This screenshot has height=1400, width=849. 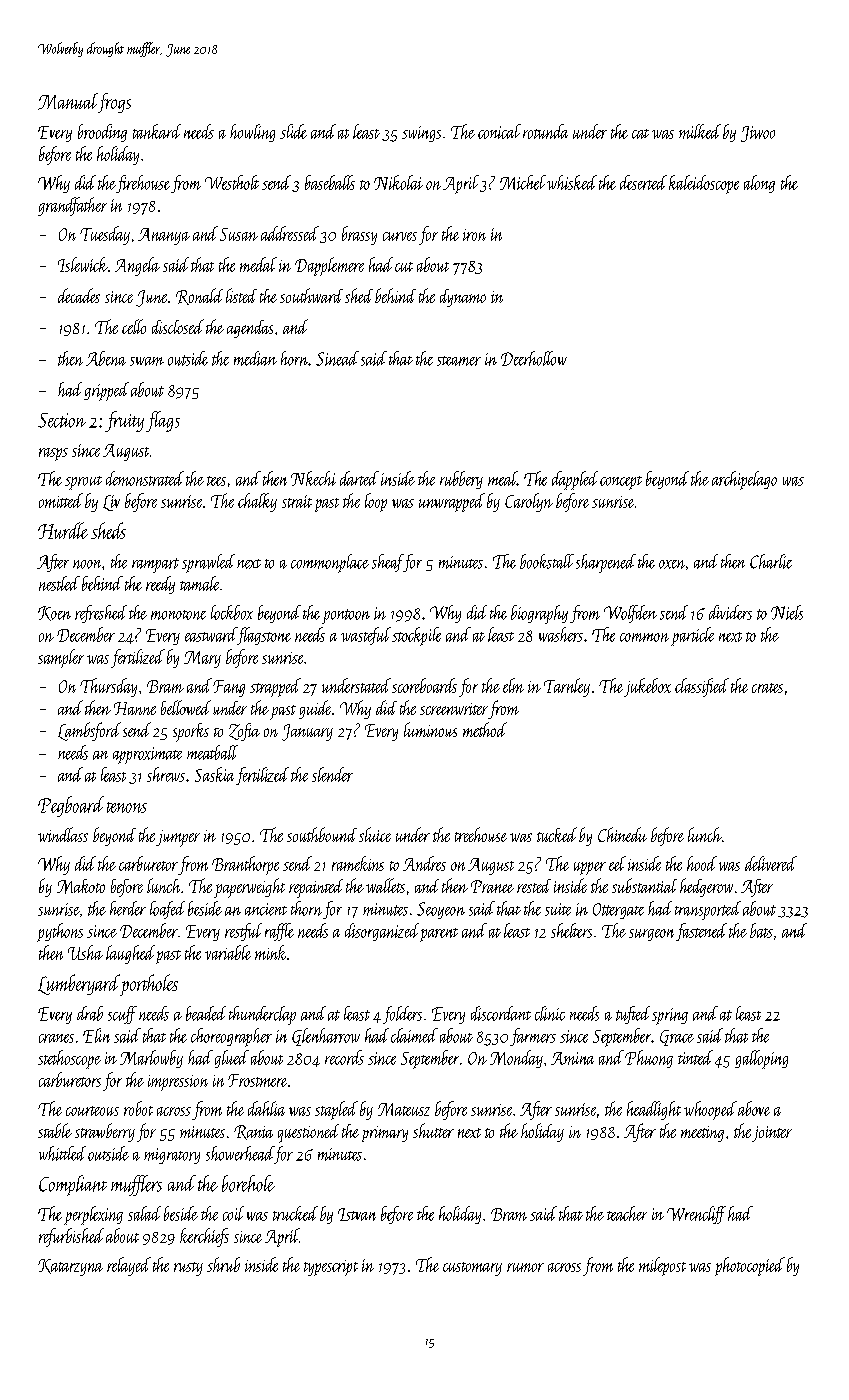 I want to click on luminous, so click(x=430, y=729).
